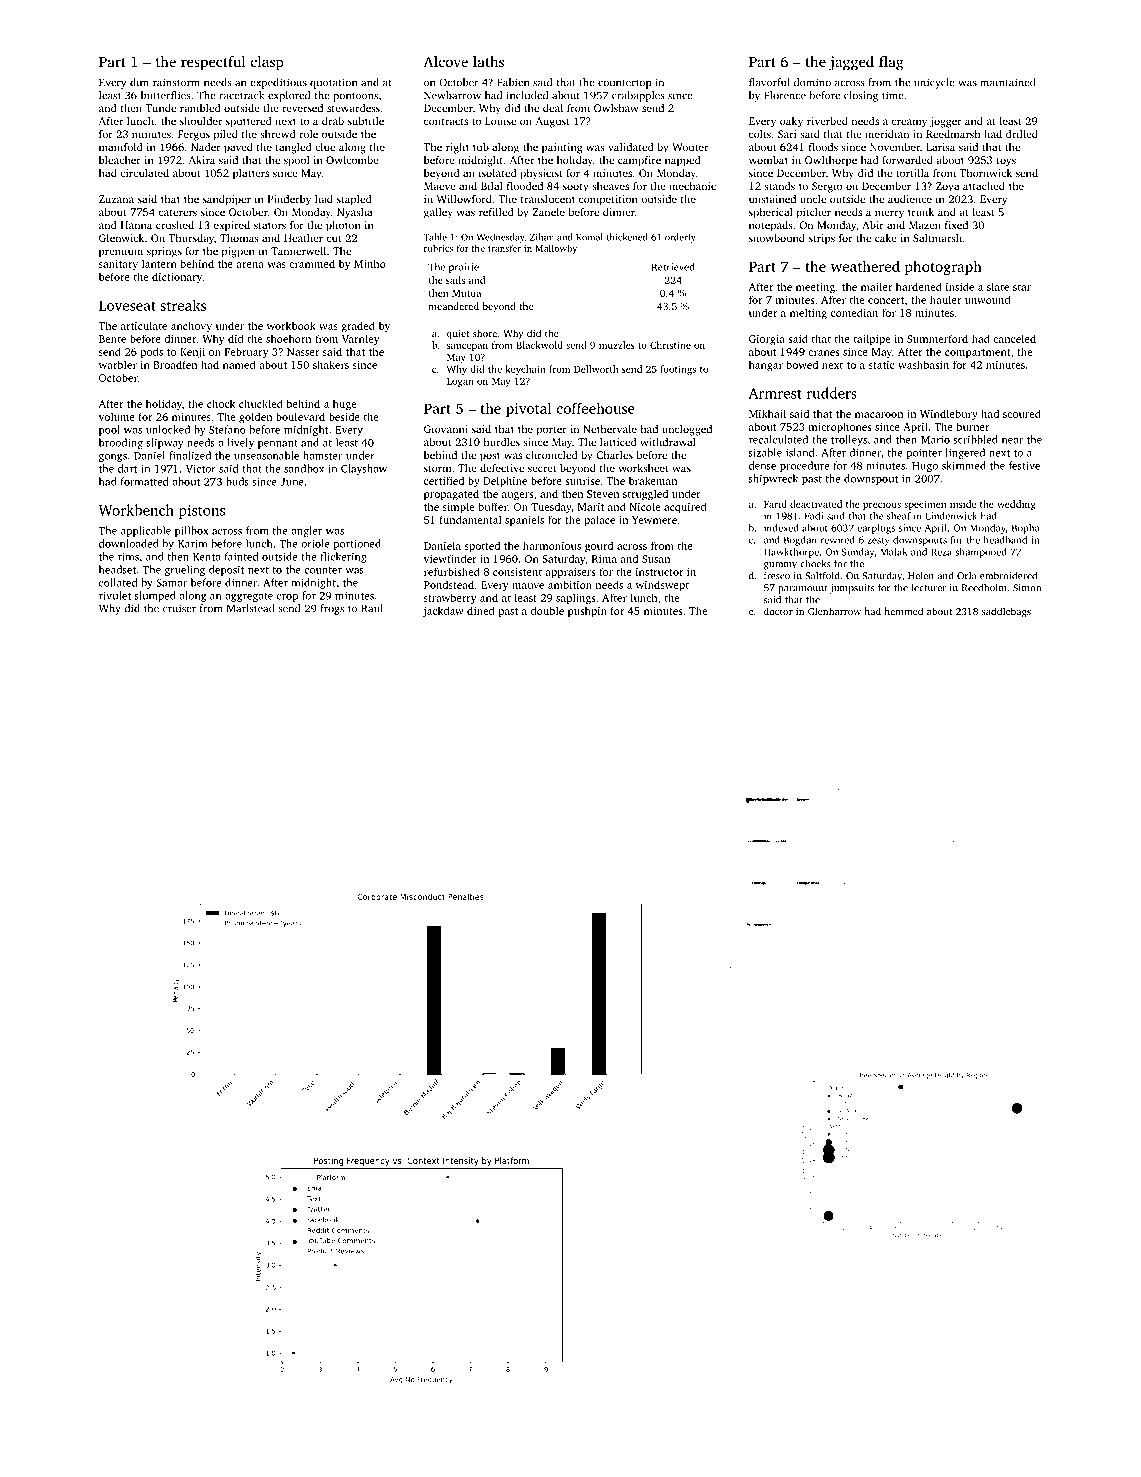  What do you see at coordinates (513, 82) in the image?
I see `Fabien` at bounding box center [513, 82].
